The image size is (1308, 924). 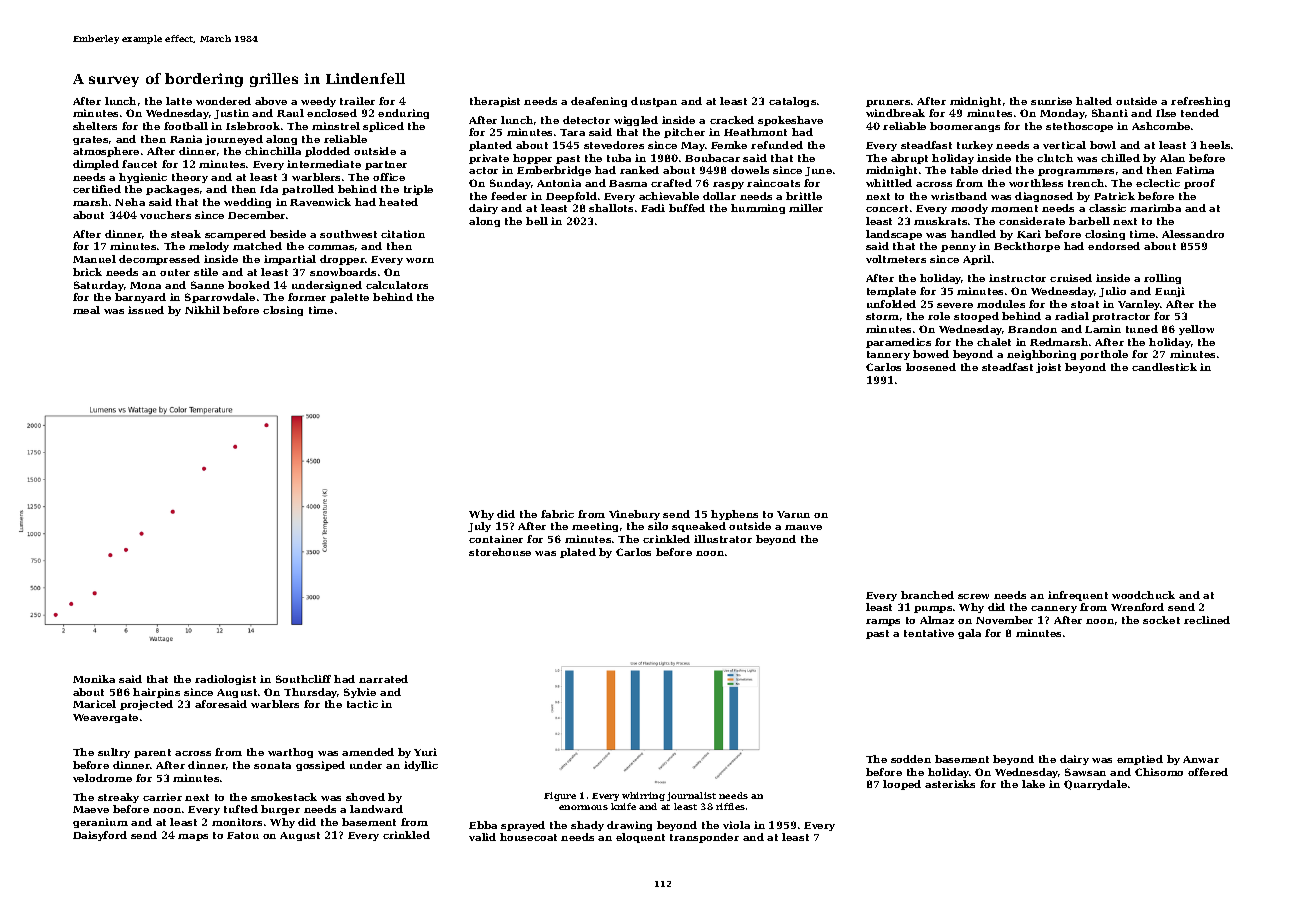 I want to click on shallots, so click(x=611, y=208).
